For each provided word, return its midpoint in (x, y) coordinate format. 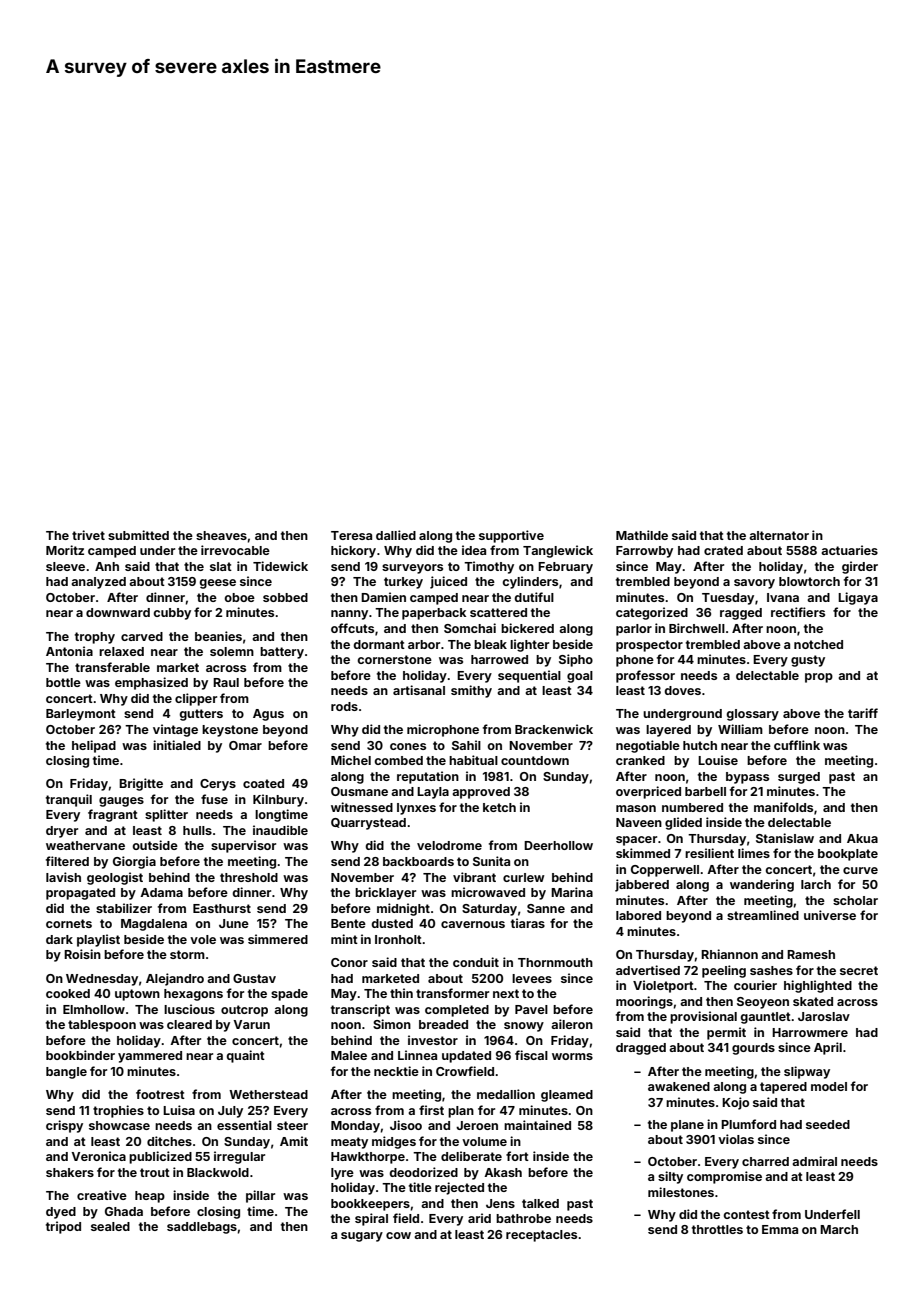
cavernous (473, 924)
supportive (511, 536)
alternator (779, 535)
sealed (110, 1226)
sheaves (221, 535)
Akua (862, 838)
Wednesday (102, 980)
